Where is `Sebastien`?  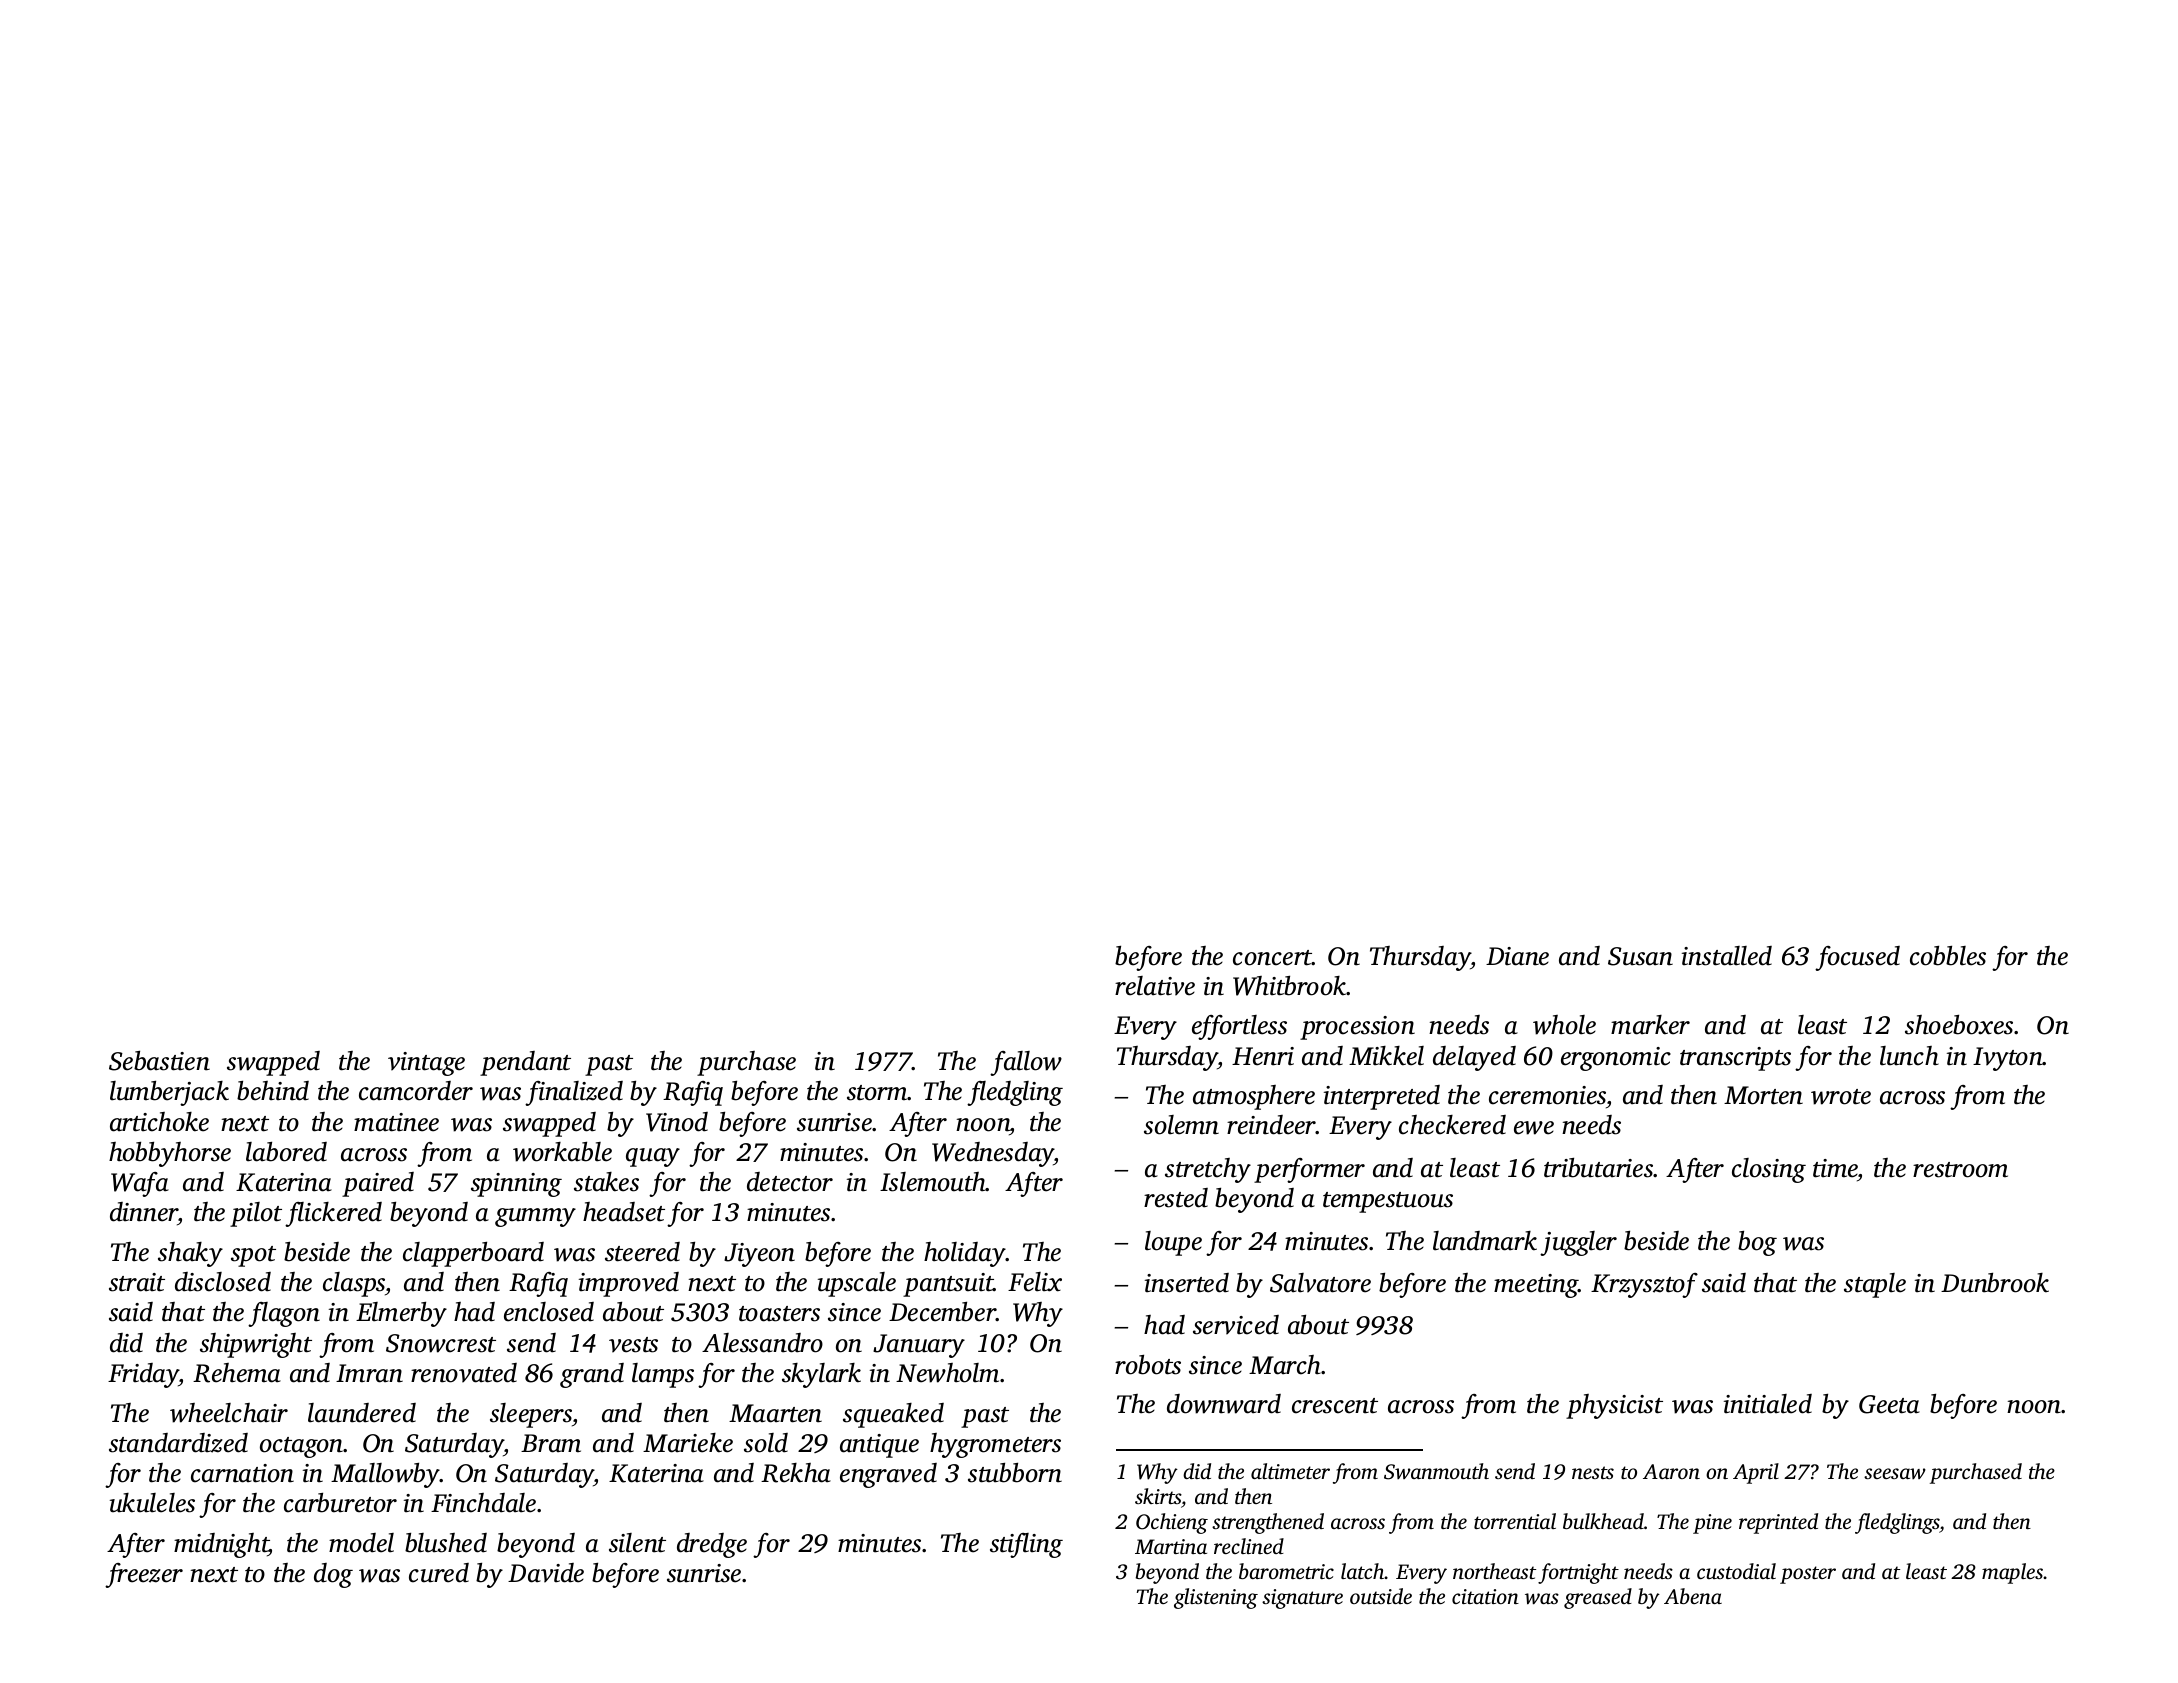 Sebastien is located at coordinates (159, 1061).
